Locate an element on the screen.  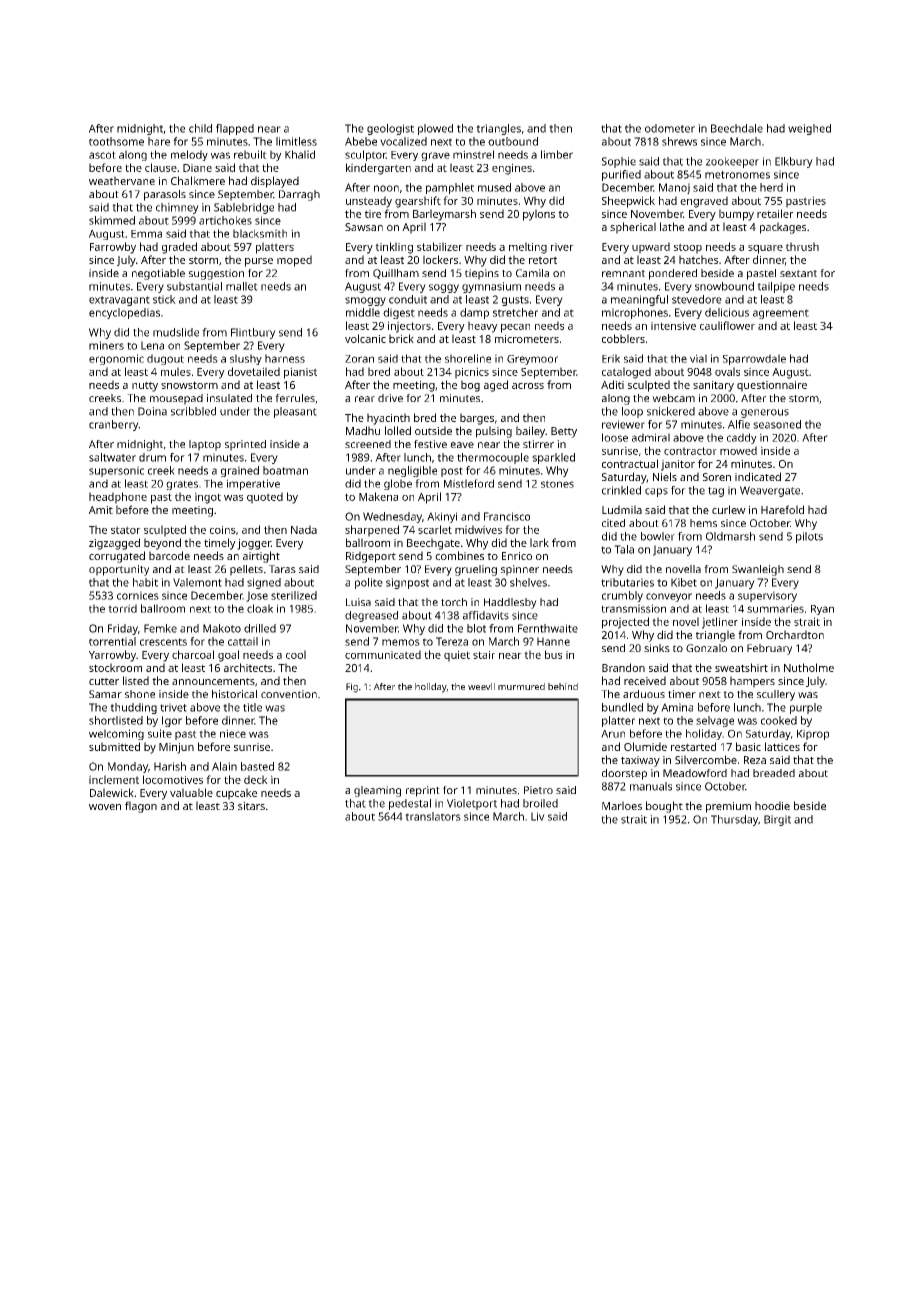
sprinted is located at coordinates (245, 445).
